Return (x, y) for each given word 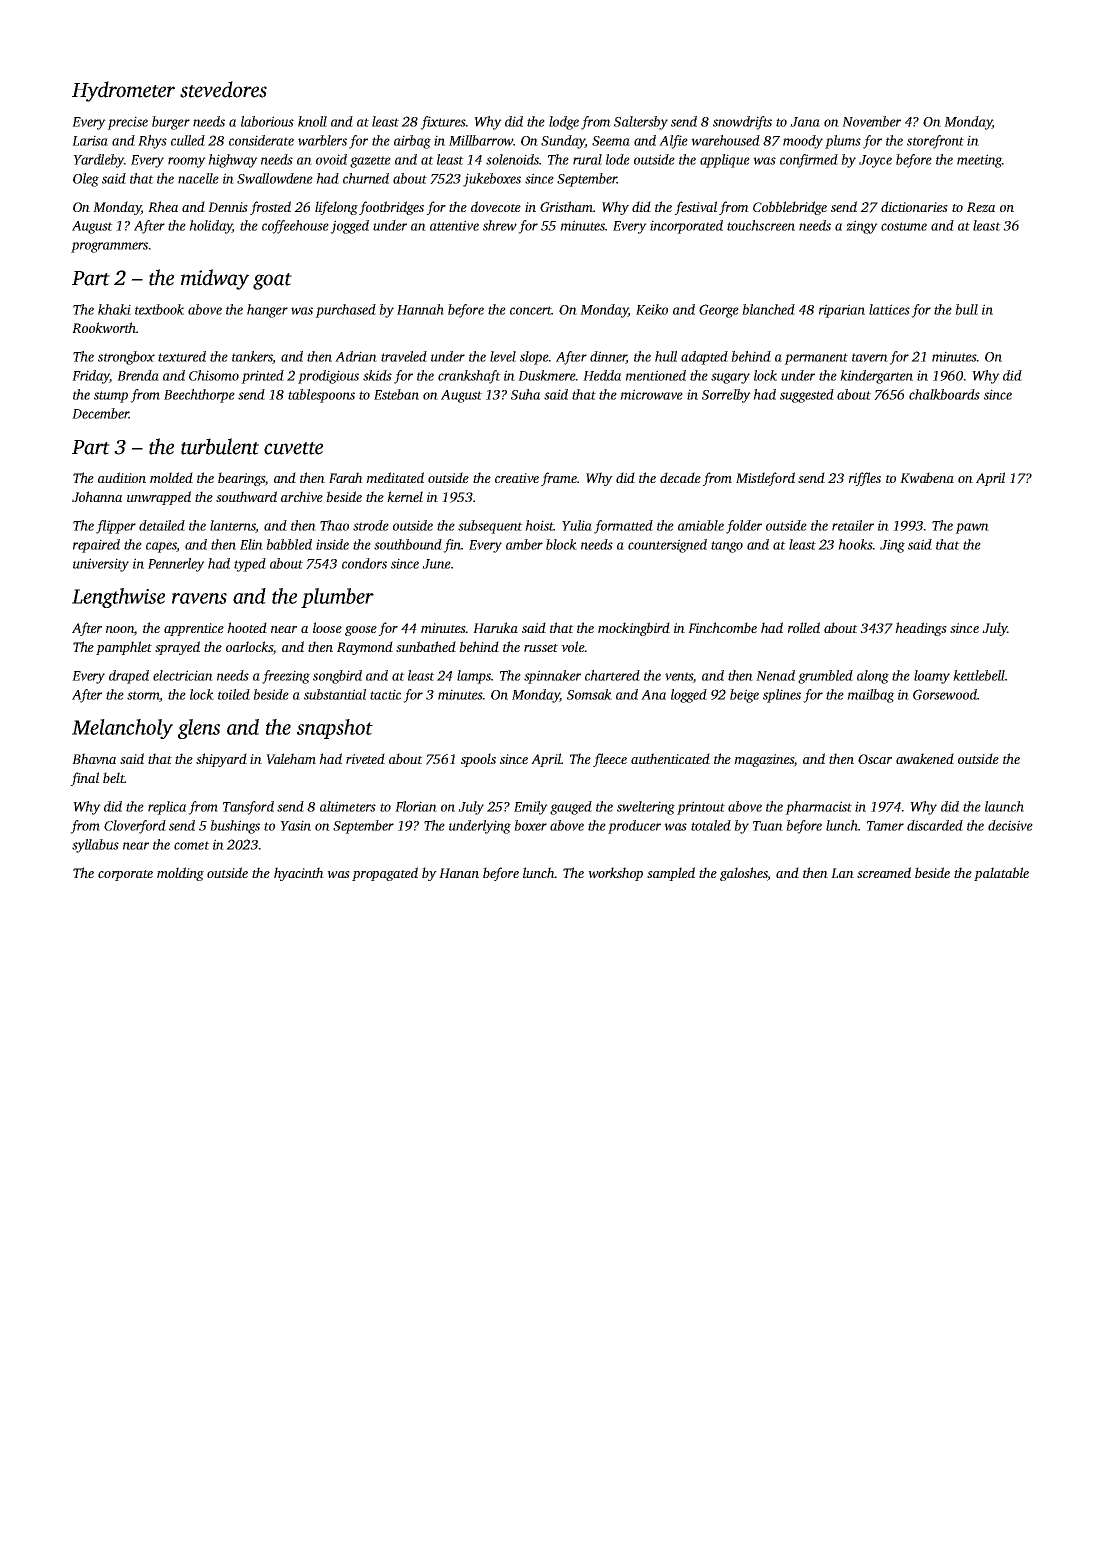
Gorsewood (945, 694)
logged (689, 696)
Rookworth (104, 327)
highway (233, 161)
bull (966, 309)
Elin (251, 544)
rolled (804, 627)
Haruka (495, 627)
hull (666, 356)
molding (180, 874)
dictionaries (914, 206)
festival (695, 208)
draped (129, 677)
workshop (615, 874)
